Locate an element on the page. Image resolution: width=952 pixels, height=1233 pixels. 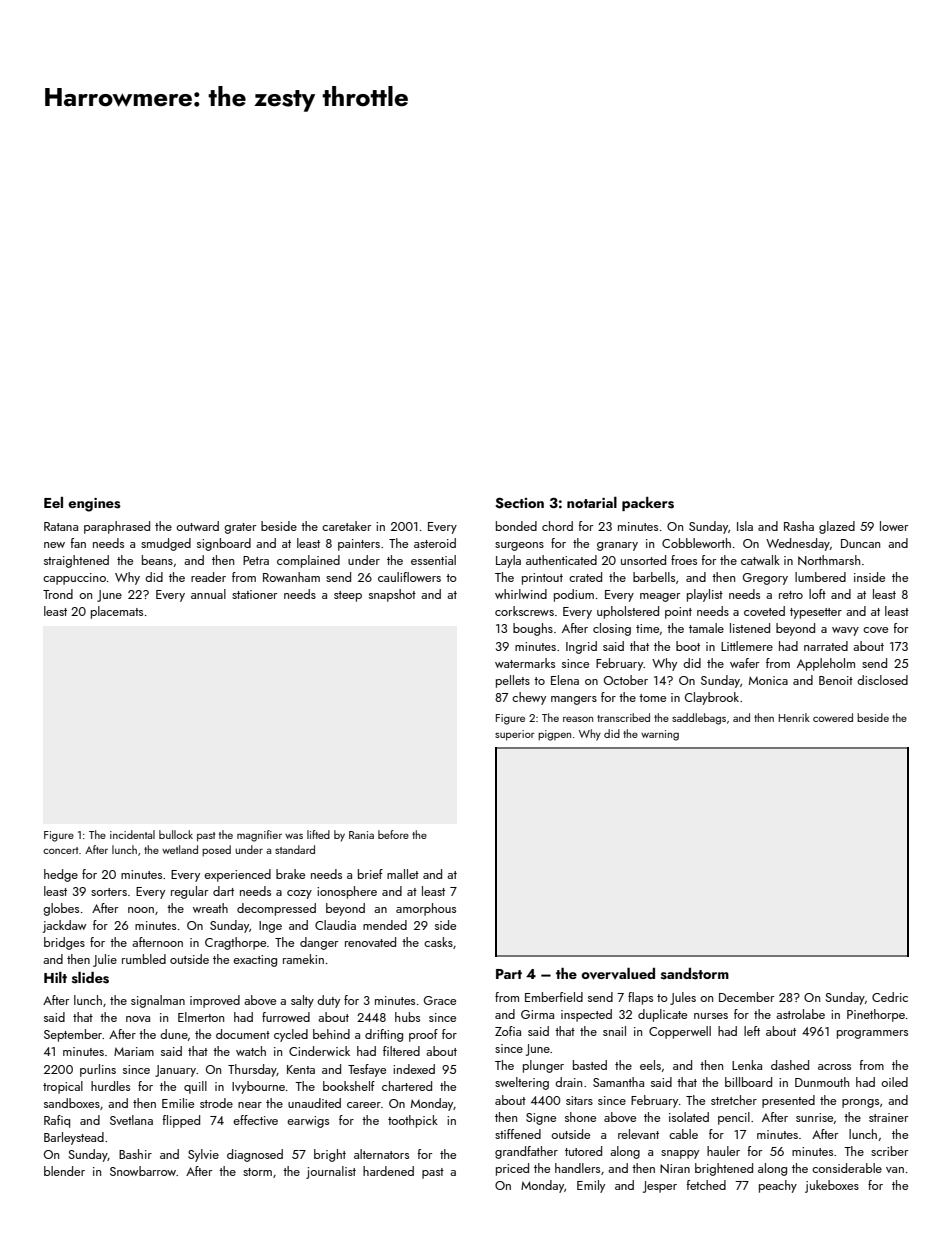
pigpen is located at coordinates (554, 735).
